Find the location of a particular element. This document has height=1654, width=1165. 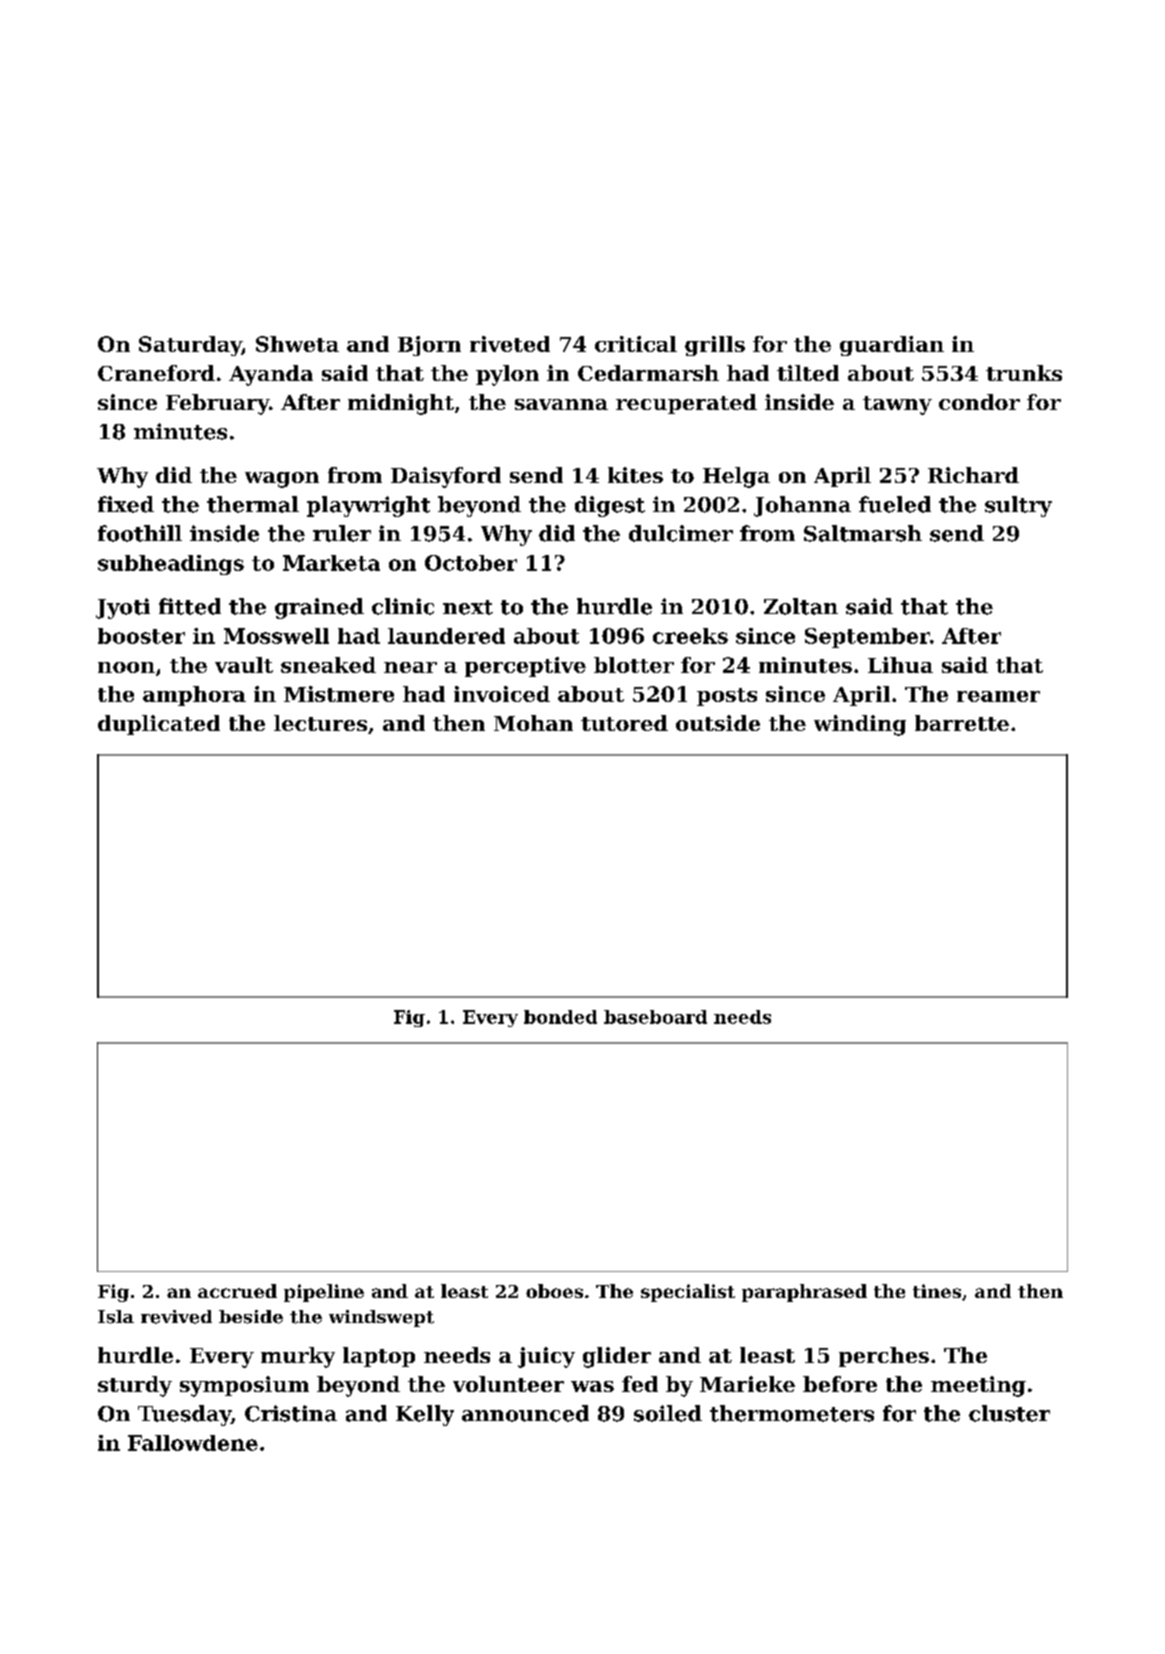

critical is located at coordinates (636, 344).
